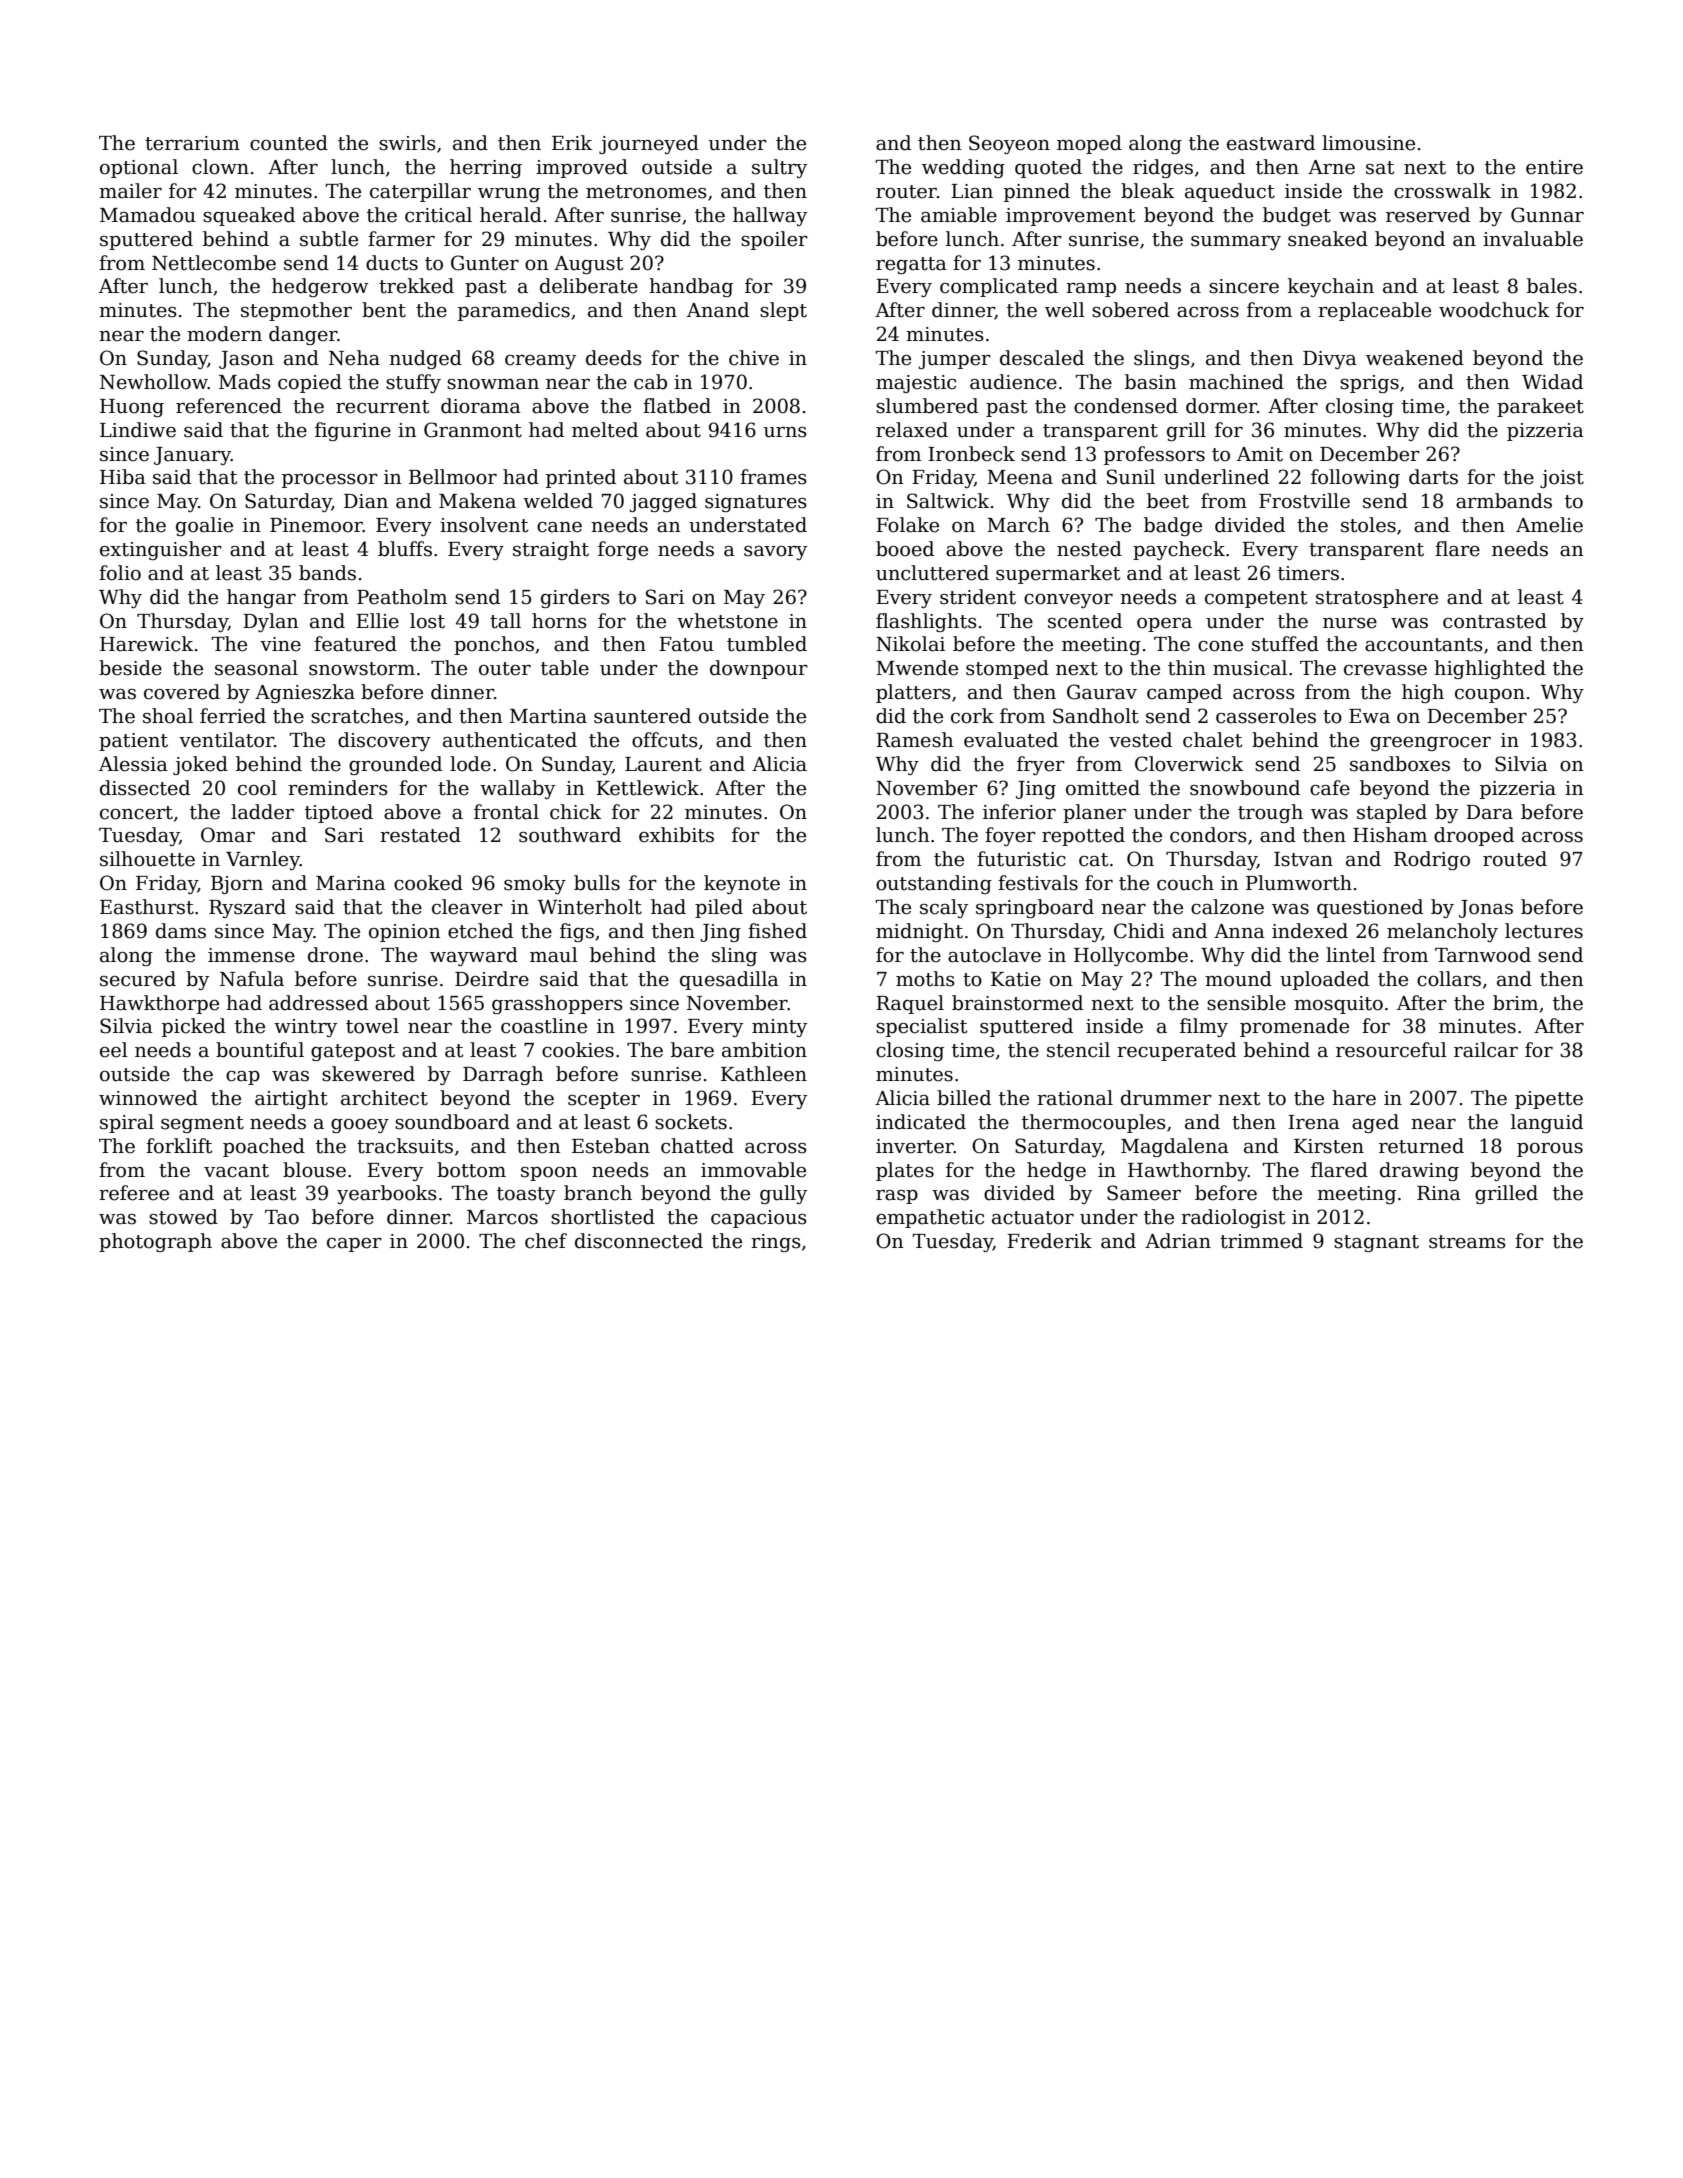  I want to click on stagnant, so click(1376, 1243).
